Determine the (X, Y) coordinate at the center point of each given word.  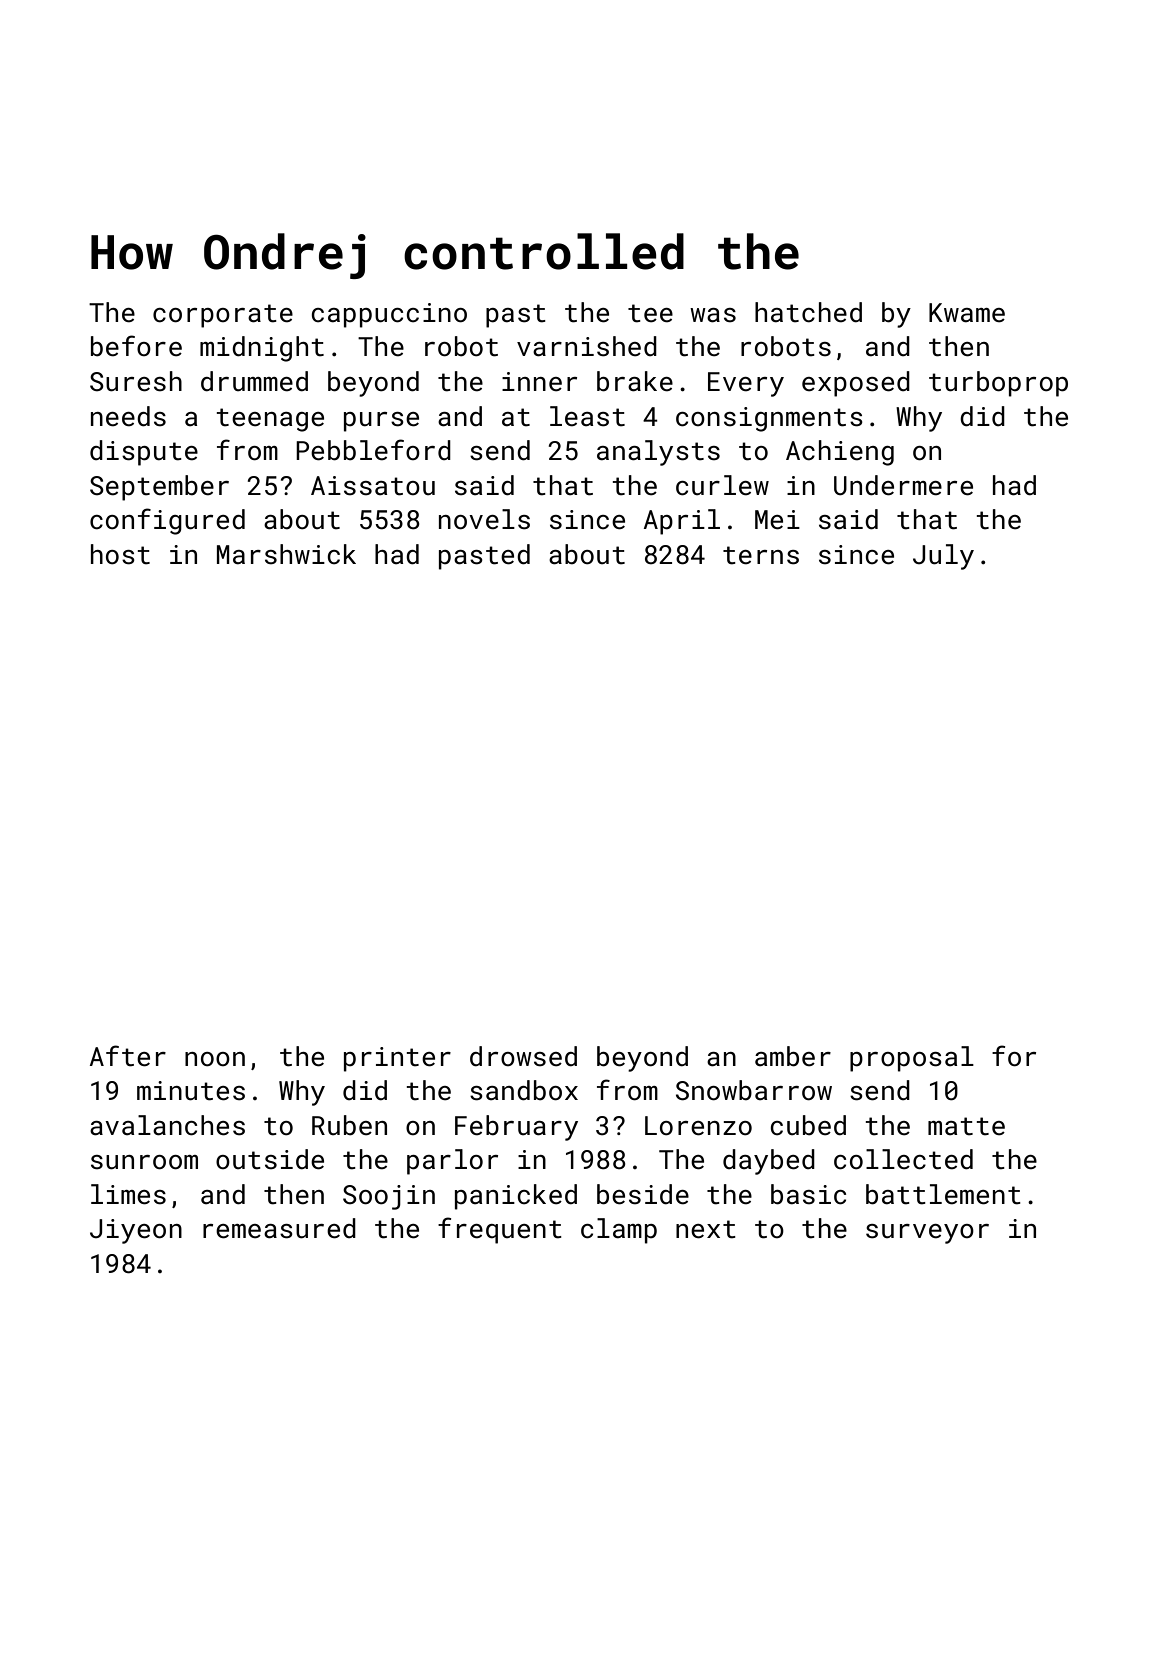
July (943, 557)
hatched (808, 312)
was (713, 315)
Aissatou (373, 486)
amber (793, 1056)
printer (397, 1059)
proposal (912, 1059)
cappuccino (389, 315)
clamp (619, 1231)
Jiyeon (136, 1231)
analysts (658, 453)
